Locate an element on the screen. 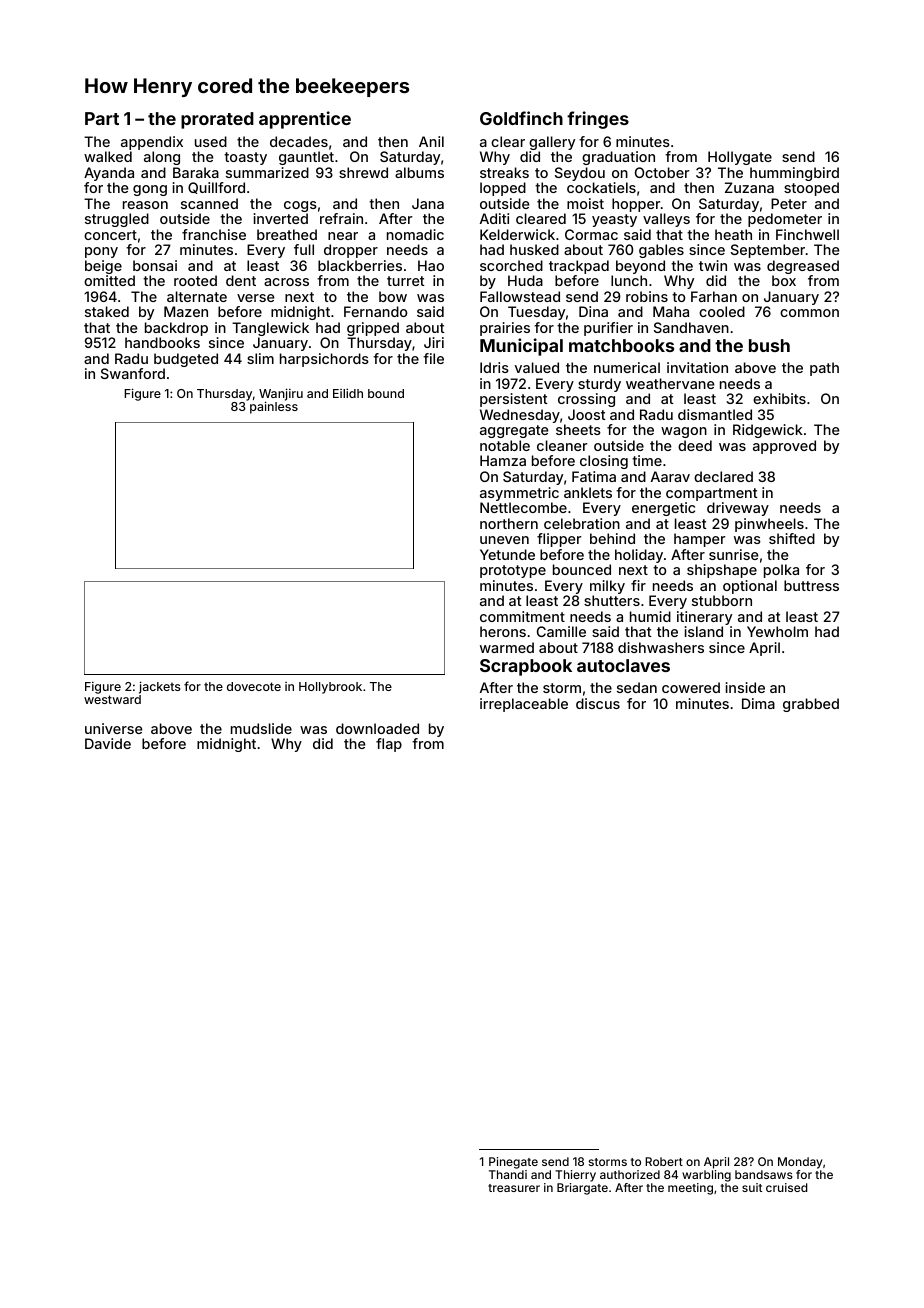 The width and height of the screenshot is (924, 1308). Thandi is located at coordinates (508, 1174).
